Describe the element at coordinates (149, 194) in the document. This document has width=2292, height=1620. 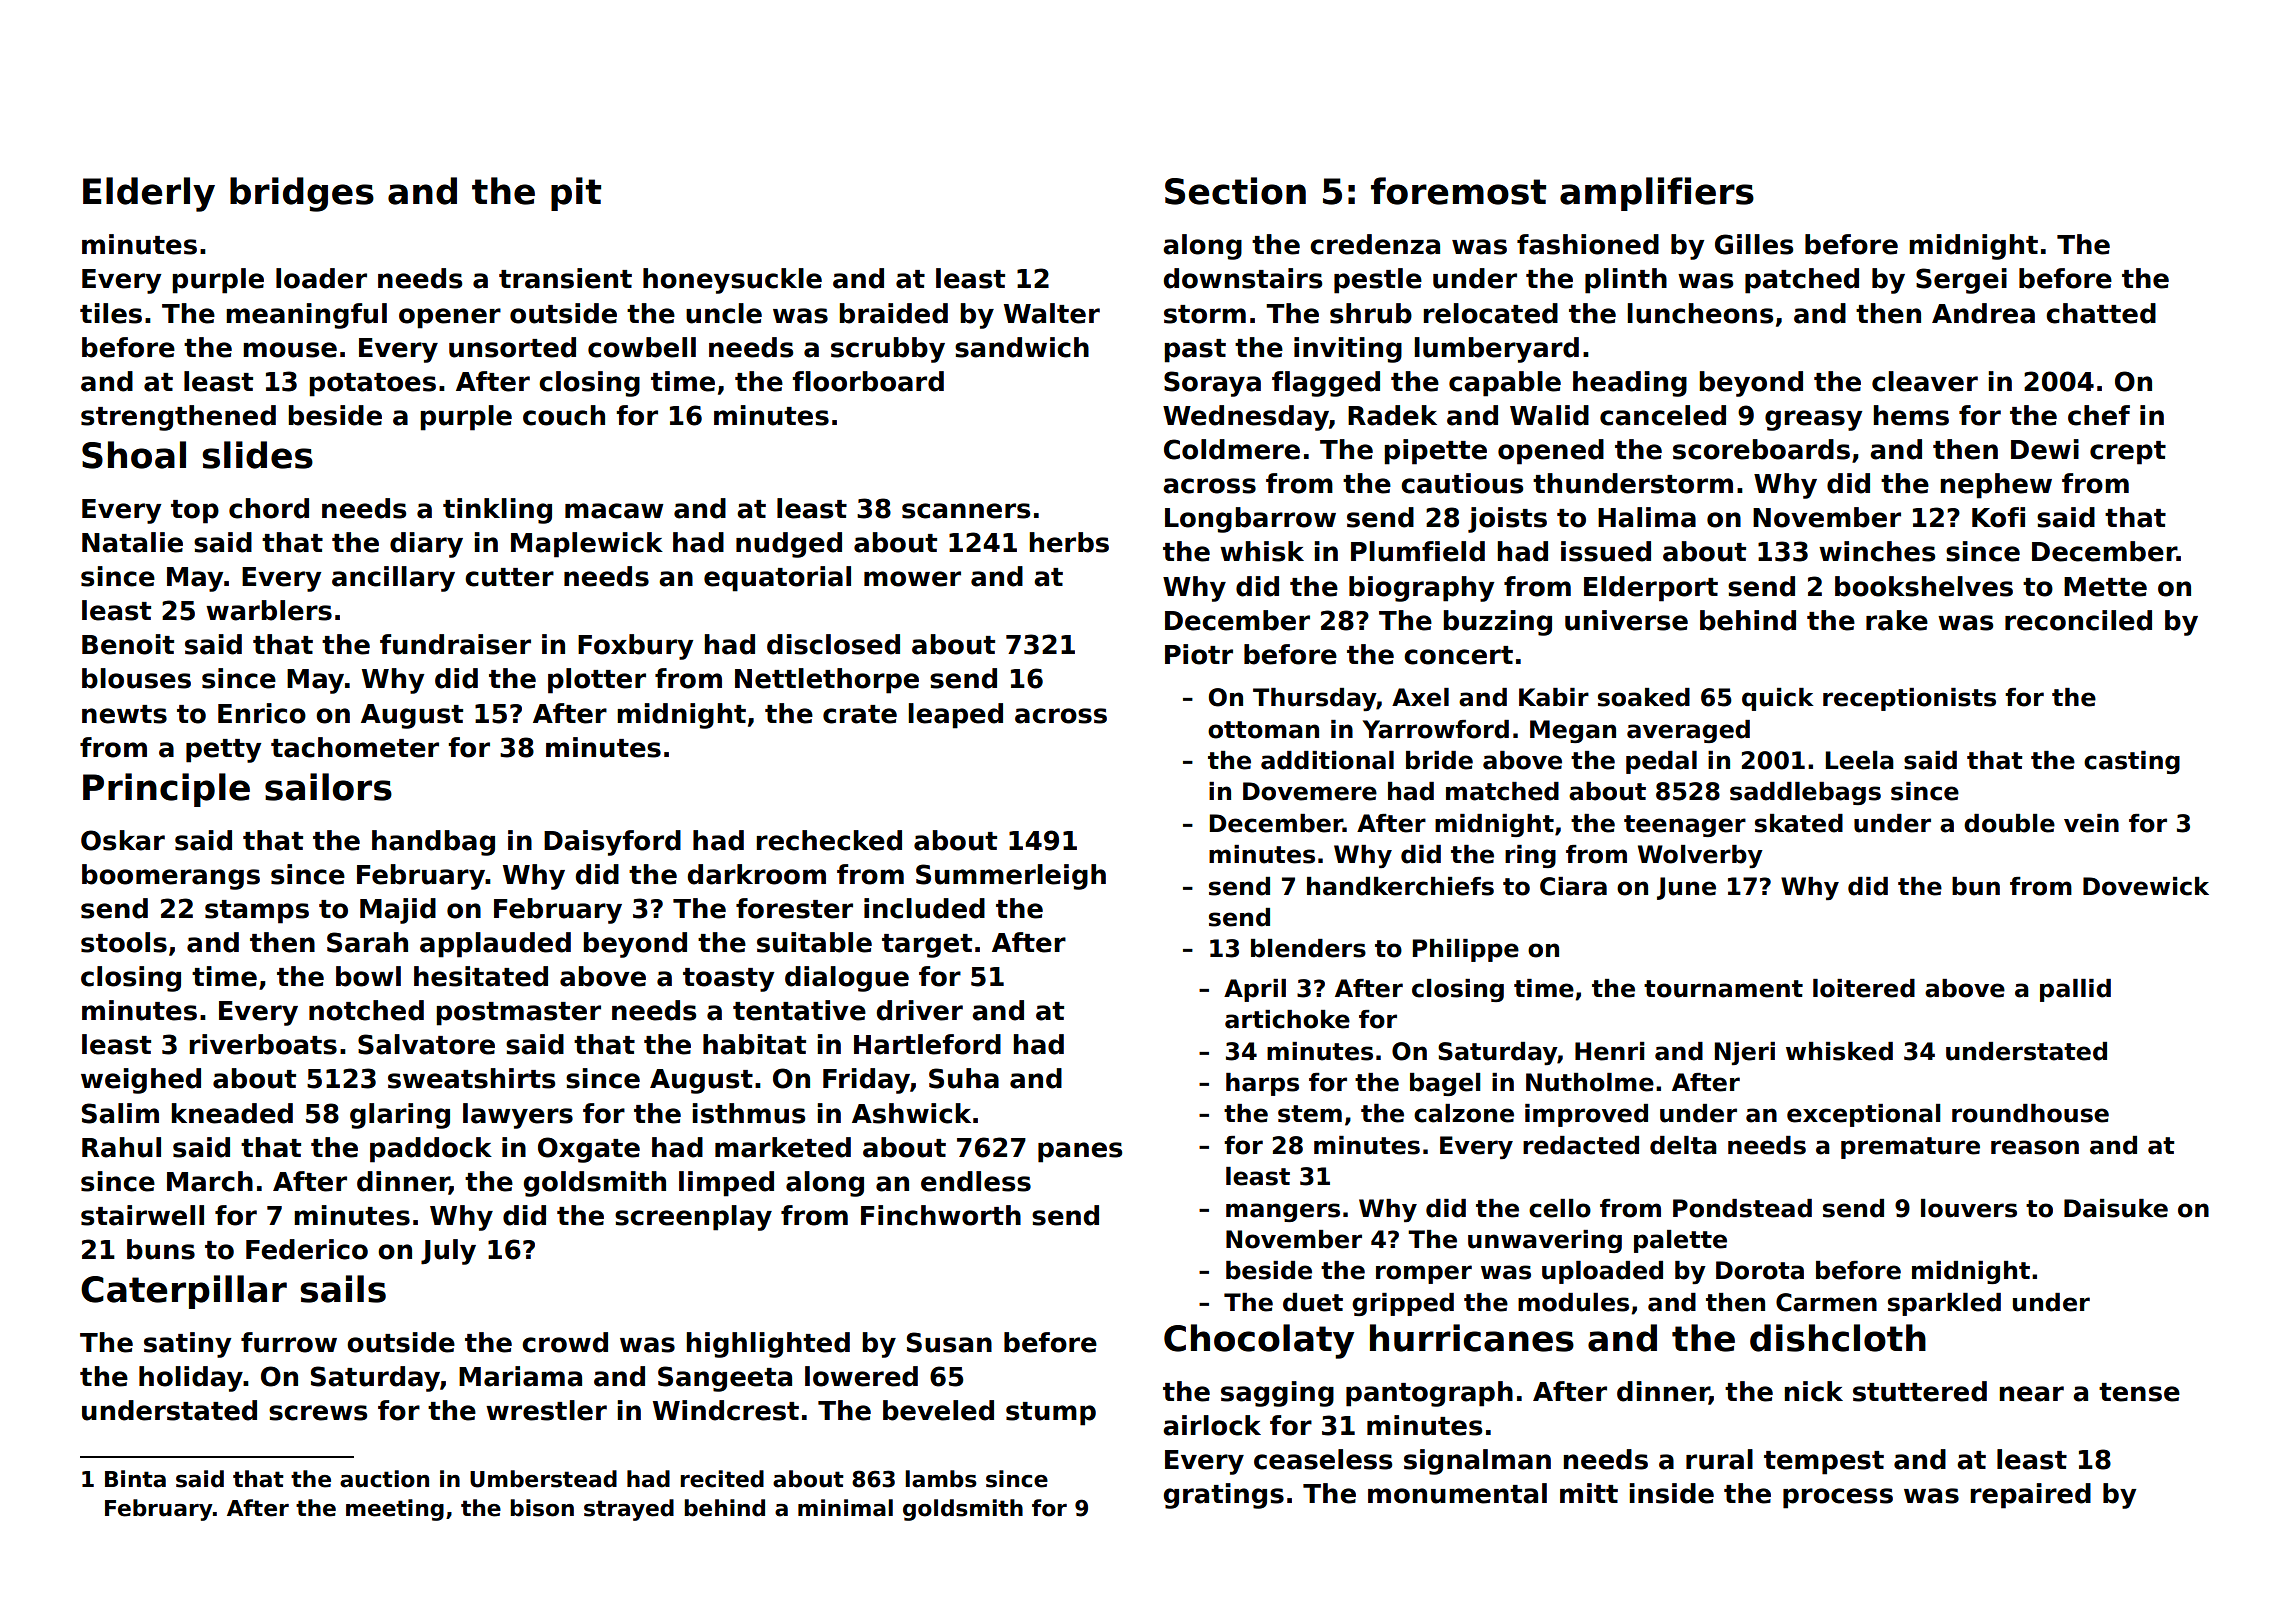
I see `Elderly` at that location.
